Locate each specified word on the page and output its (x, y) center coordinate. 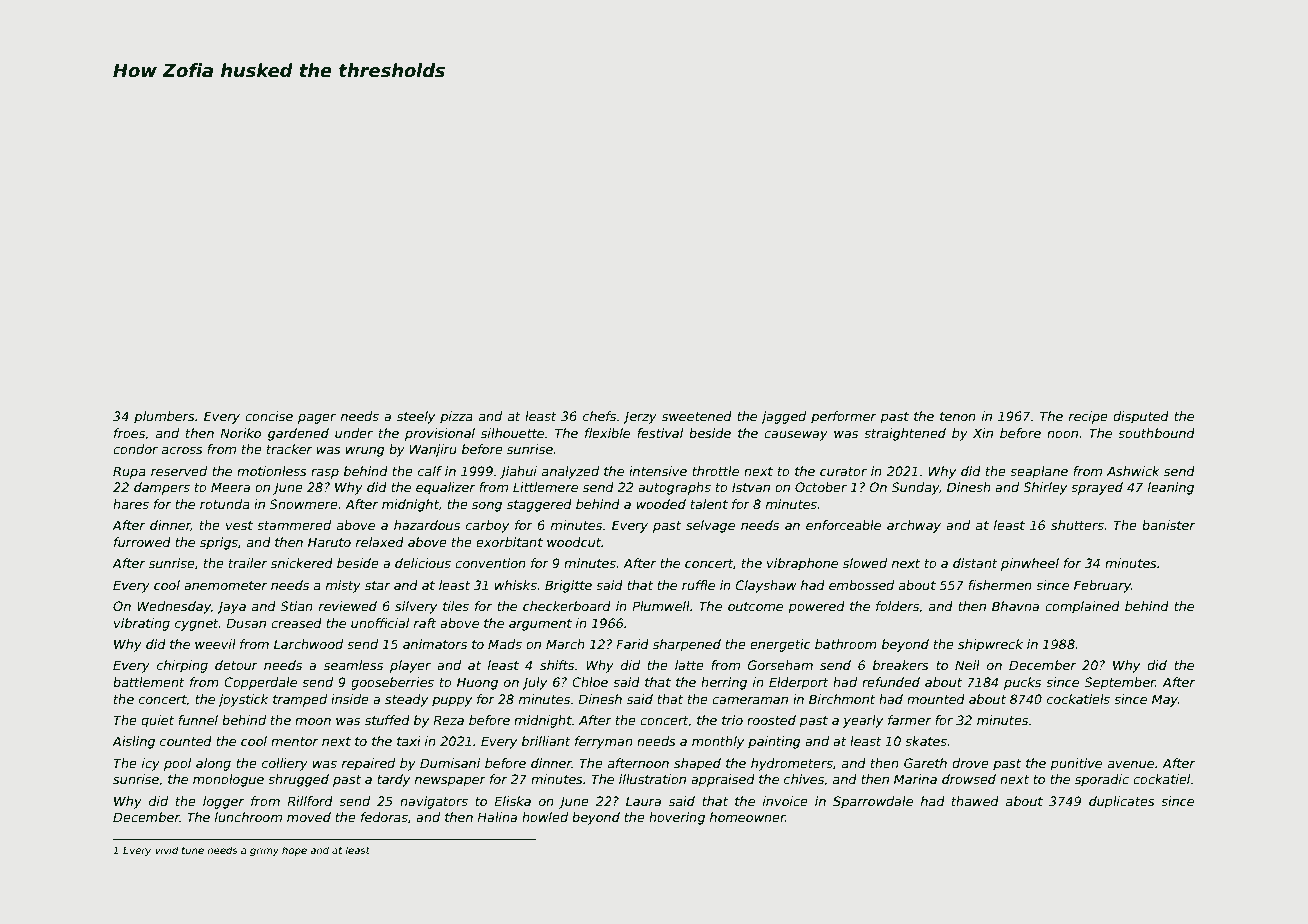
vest (239, 525)
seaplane (1039, 472)
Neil (967, 665)
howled (545, 817)
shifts (557, 665)
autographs (674, 488)
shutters (1077, 525)
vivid (167, 850)
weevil (215, 644)
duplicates (1122, 802)
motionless (272, 471)
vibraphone (802, 564)
